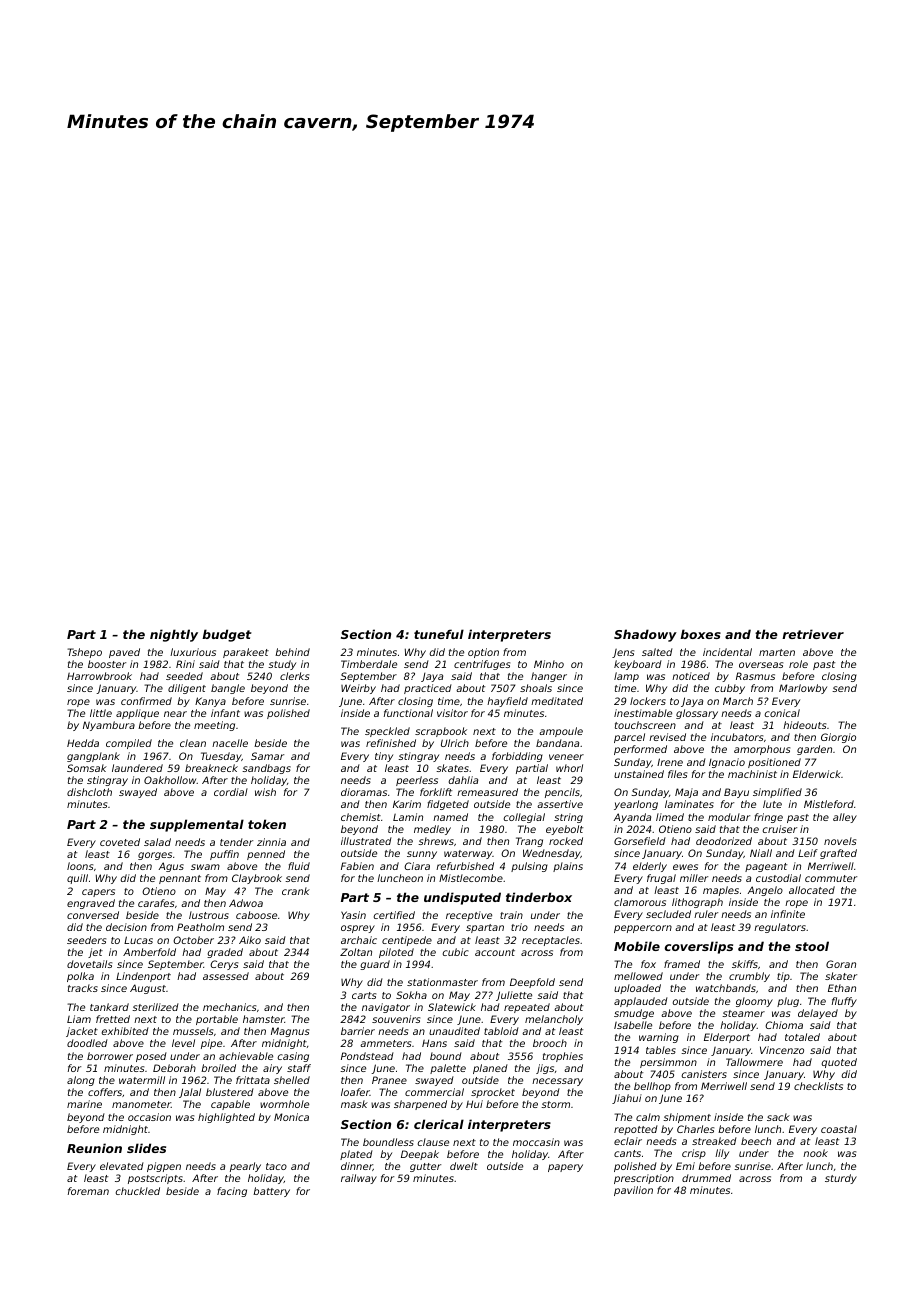  What do you see at coordinates (197, 825) in the screenshot?
I see `supplemental` at bounding box center [197, 825].
